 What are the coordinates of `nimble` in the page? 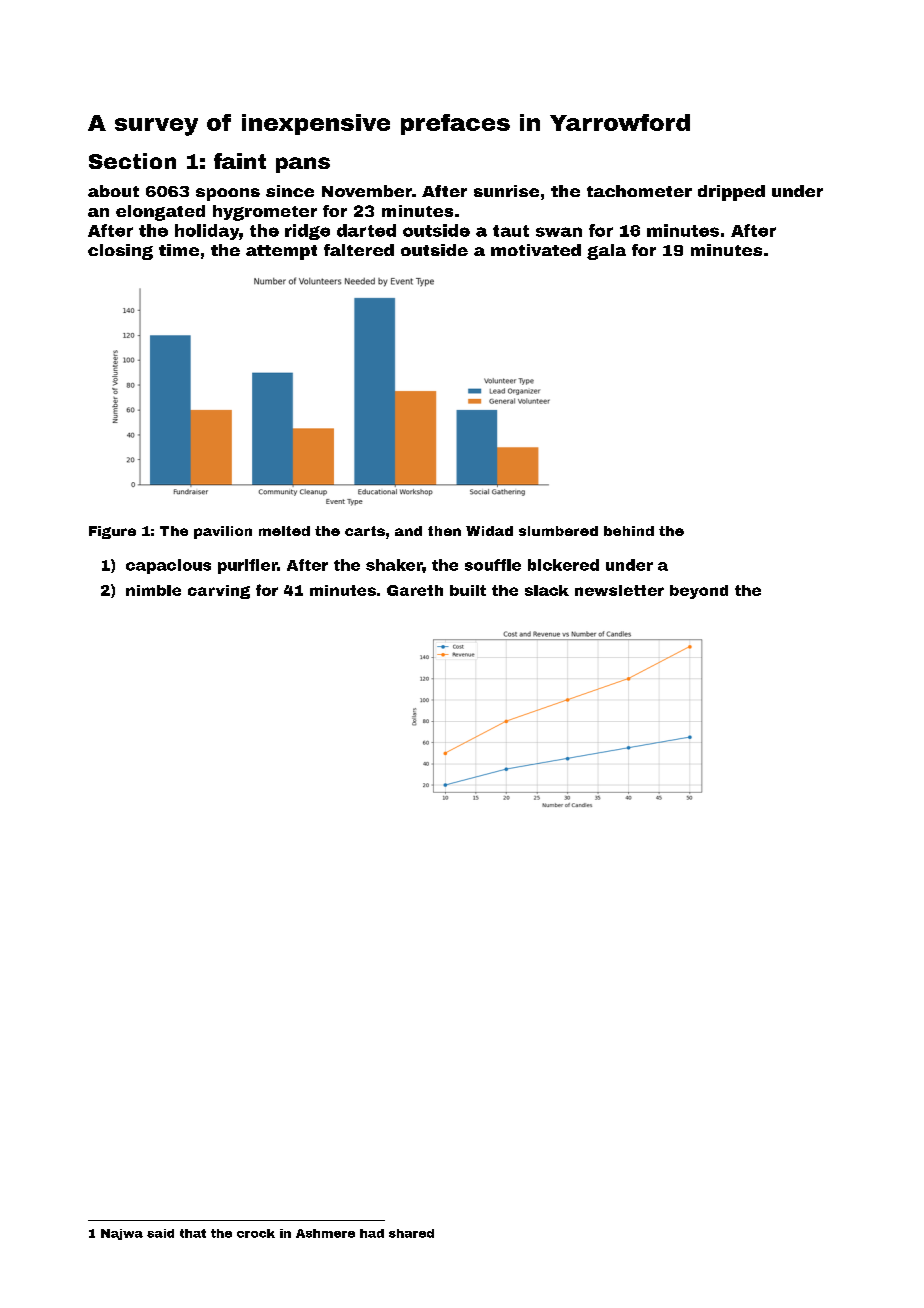 It's located at (153, 590).
